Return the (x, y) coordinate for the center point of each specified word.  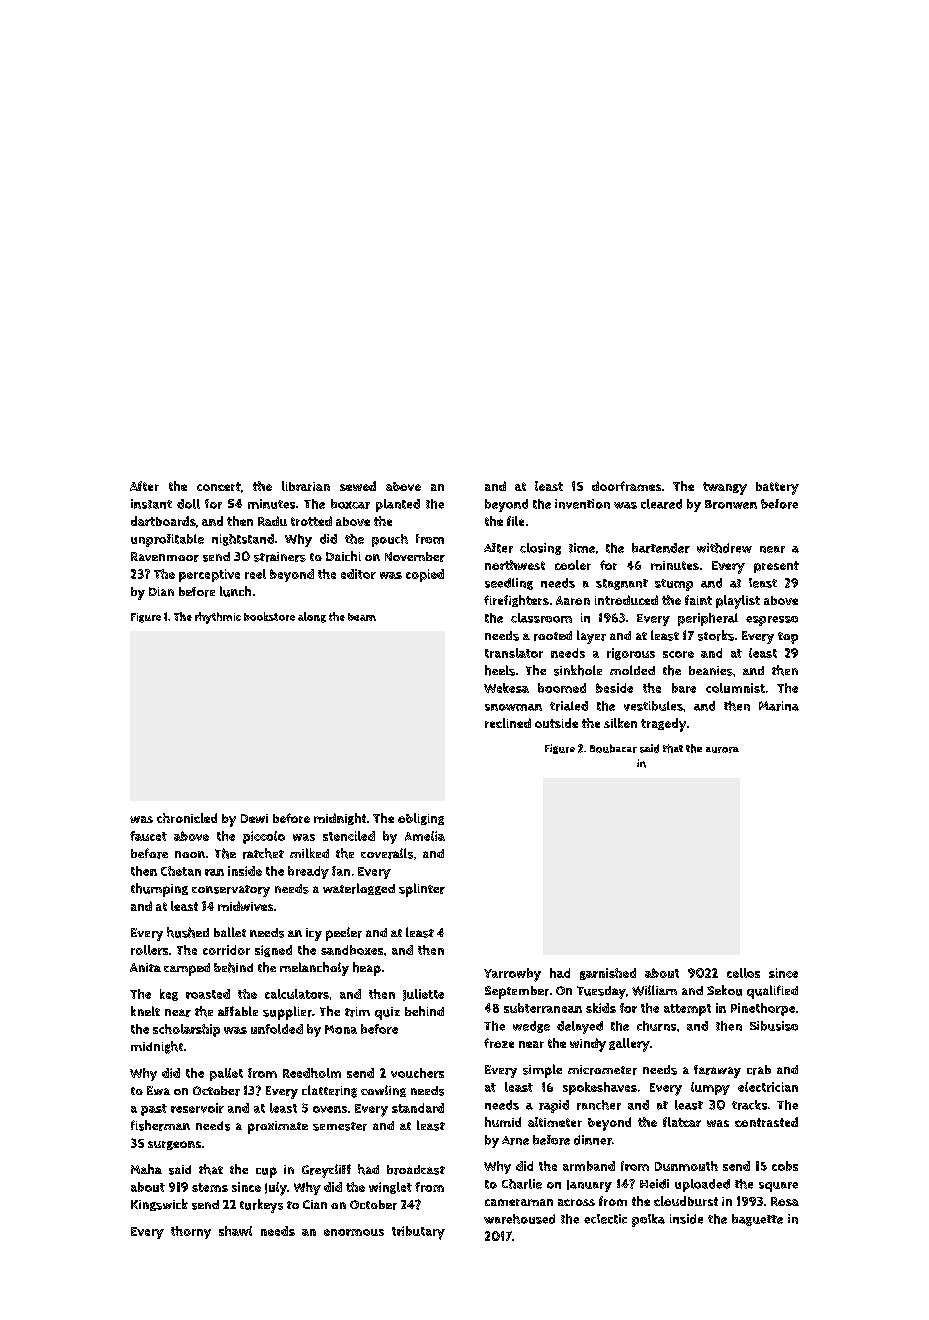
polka (648, 1220)
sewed (358, 486)
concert (219, 486)
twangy (725, 488)
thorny (191, 1232)
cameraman (519, 1202)
